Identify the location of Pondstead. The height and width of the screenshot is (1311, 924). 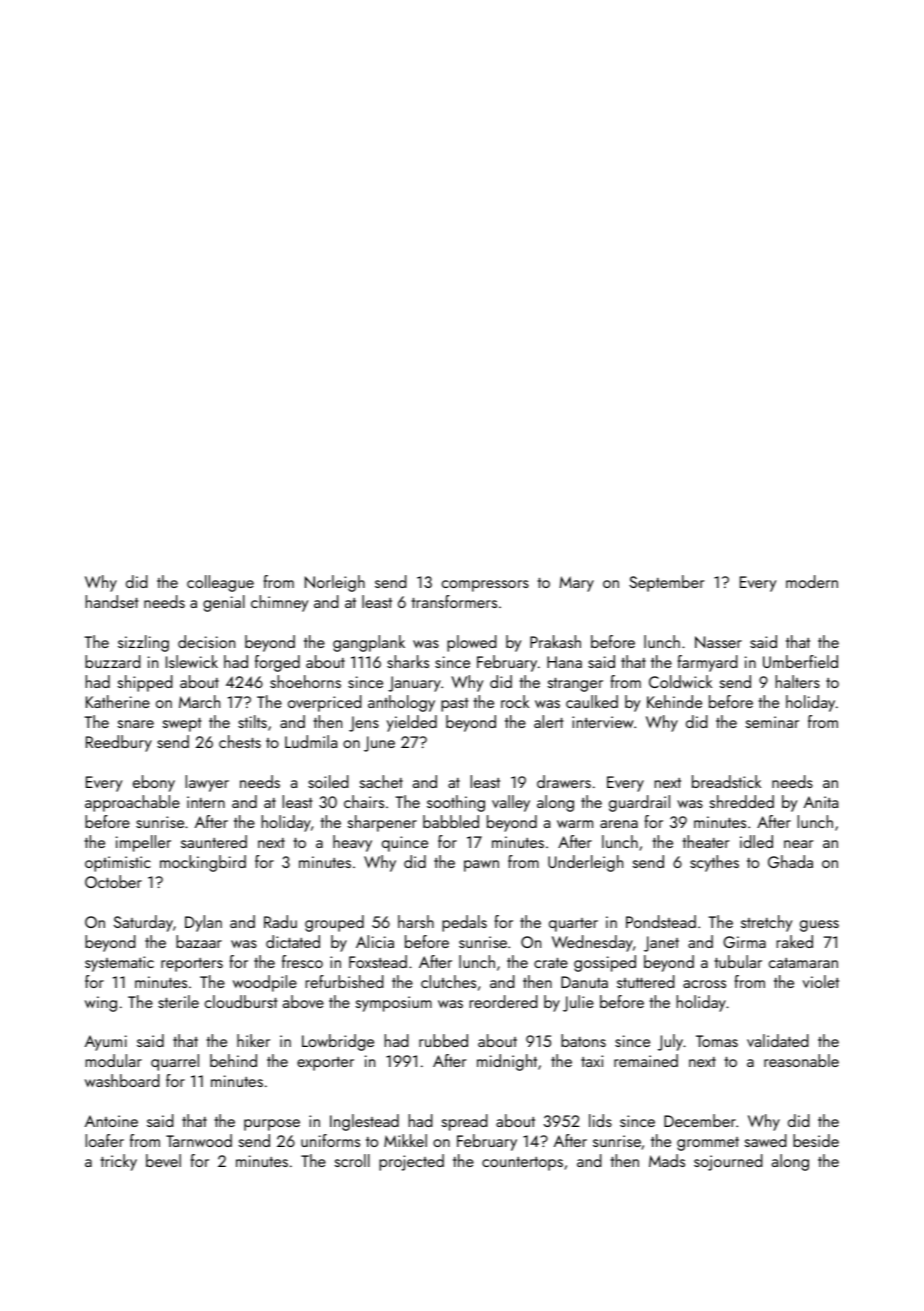
(661, 921).
